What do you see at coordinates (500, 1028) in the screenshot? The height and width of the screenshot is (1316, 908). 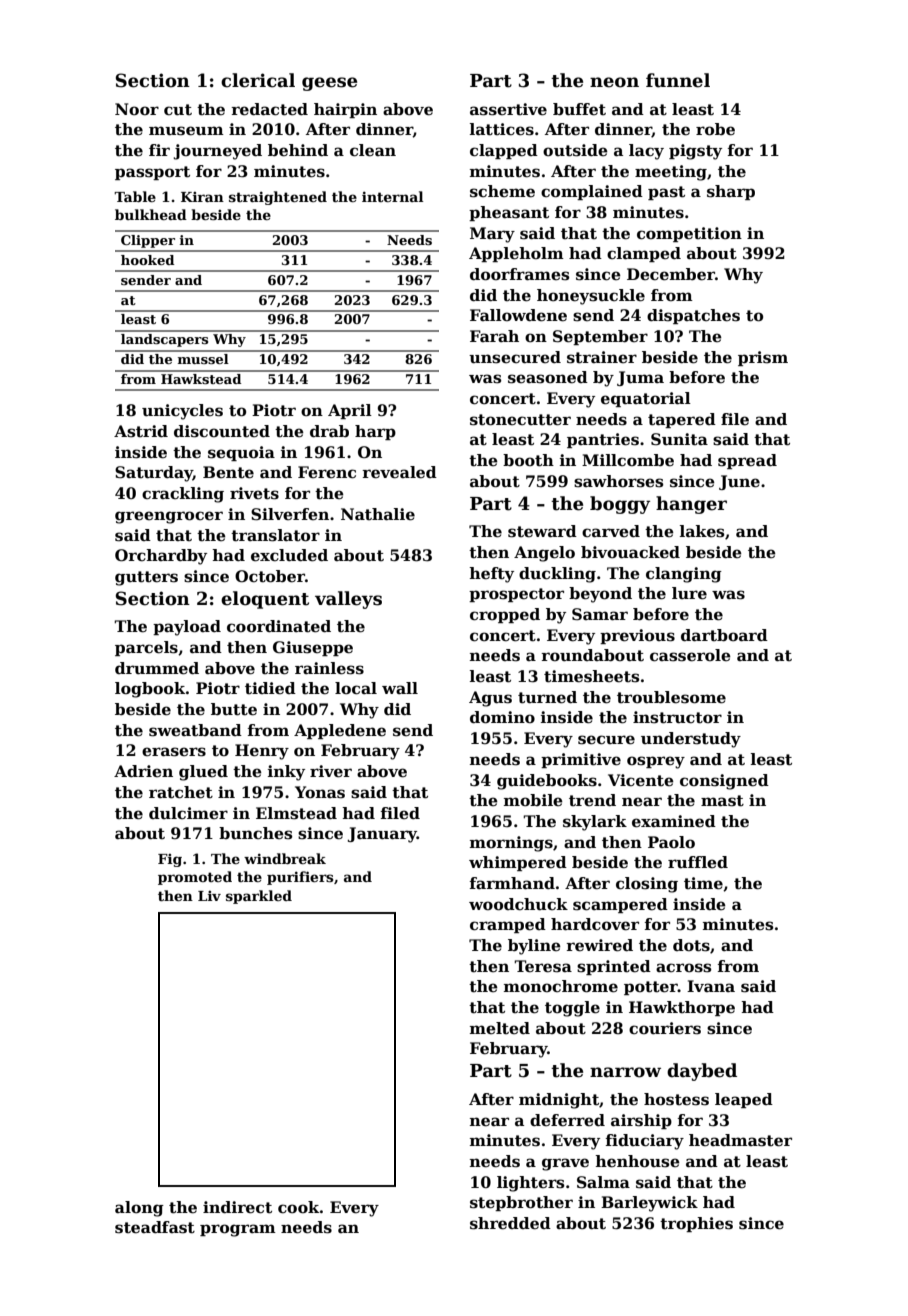 I see `melted` at bounding box center [500, 1028].
